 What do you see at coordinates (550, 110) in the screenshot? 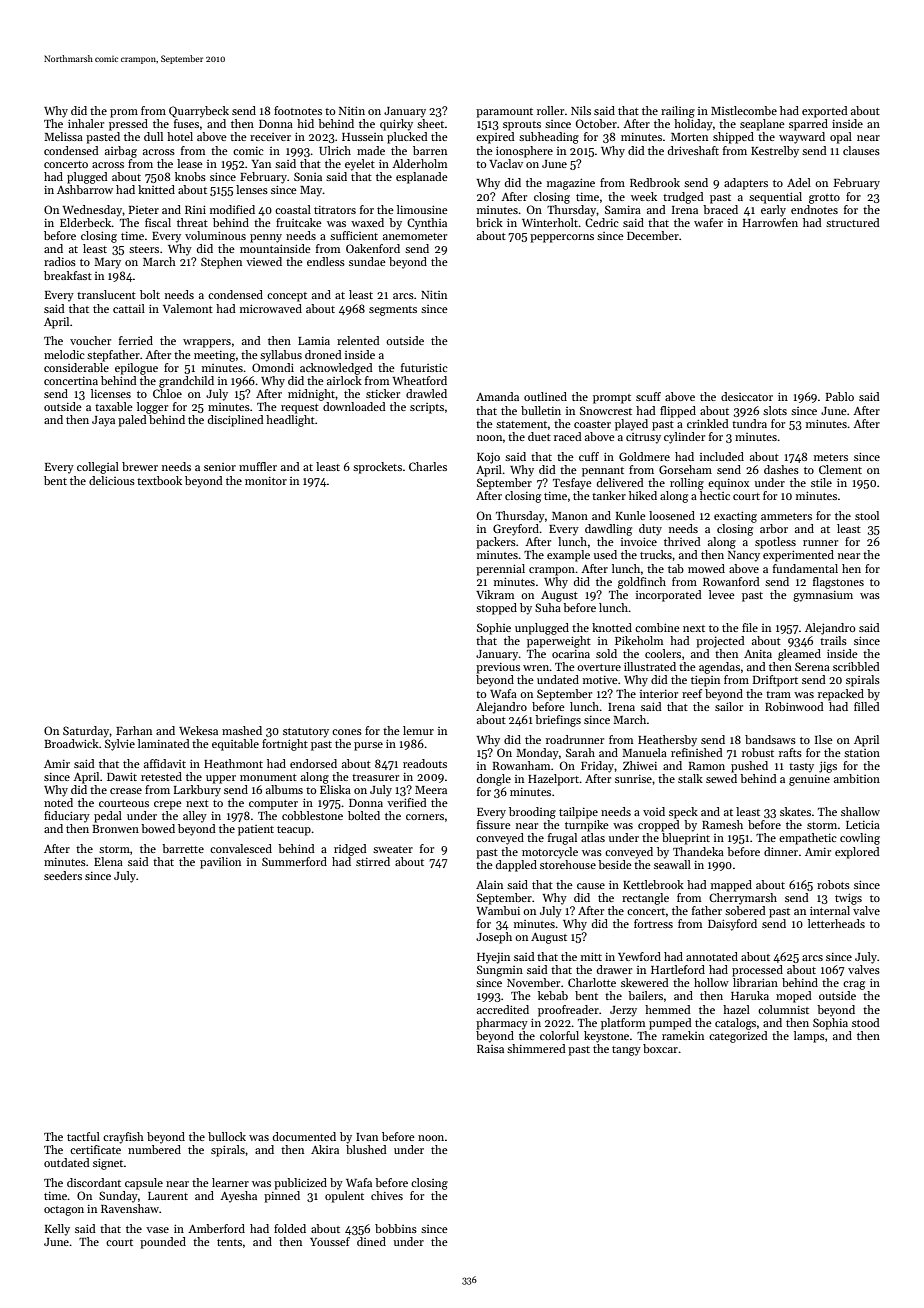
I see `roller` at bounding box center [550, 110].
